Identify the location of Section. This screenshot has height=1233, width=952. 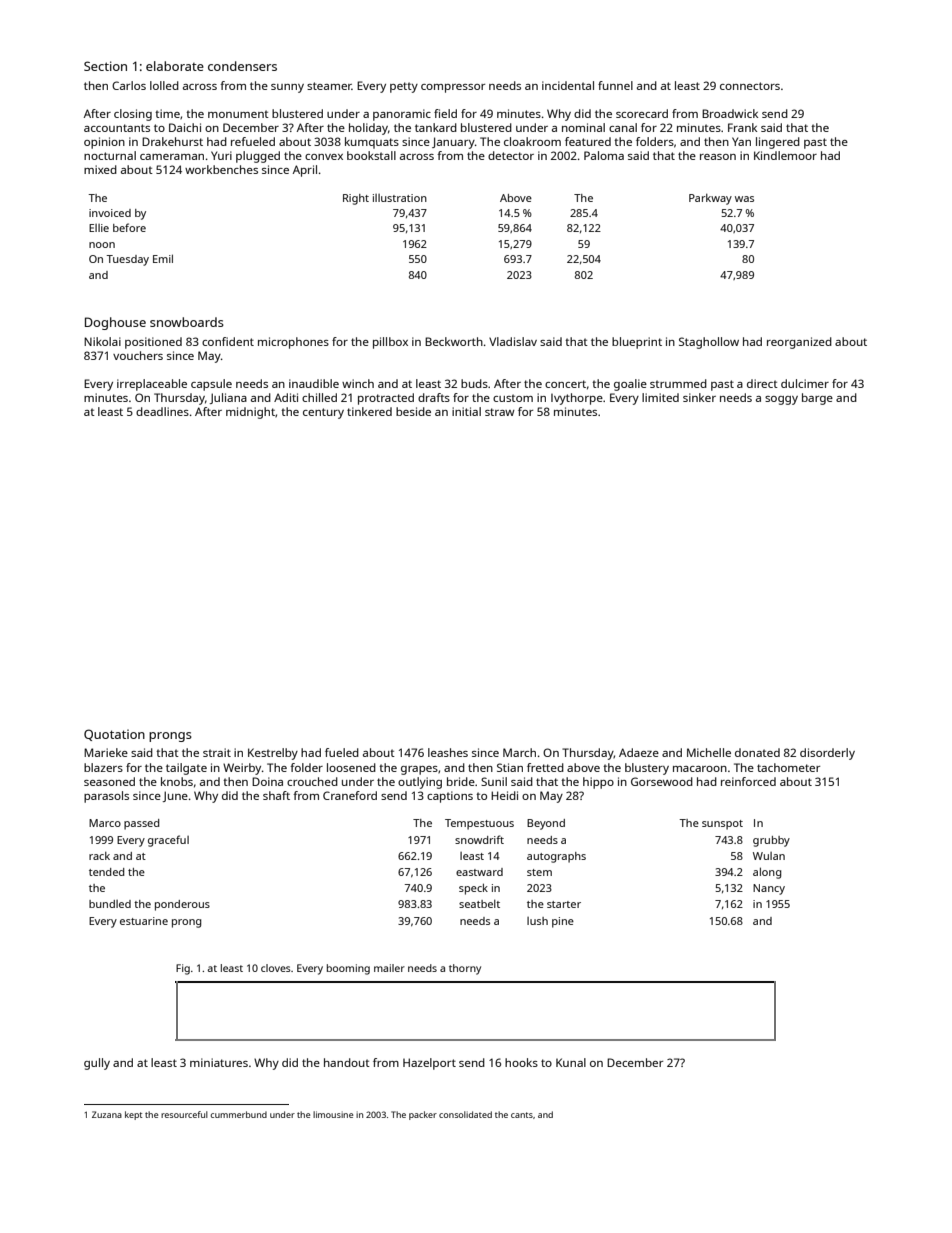
(105, 66).
